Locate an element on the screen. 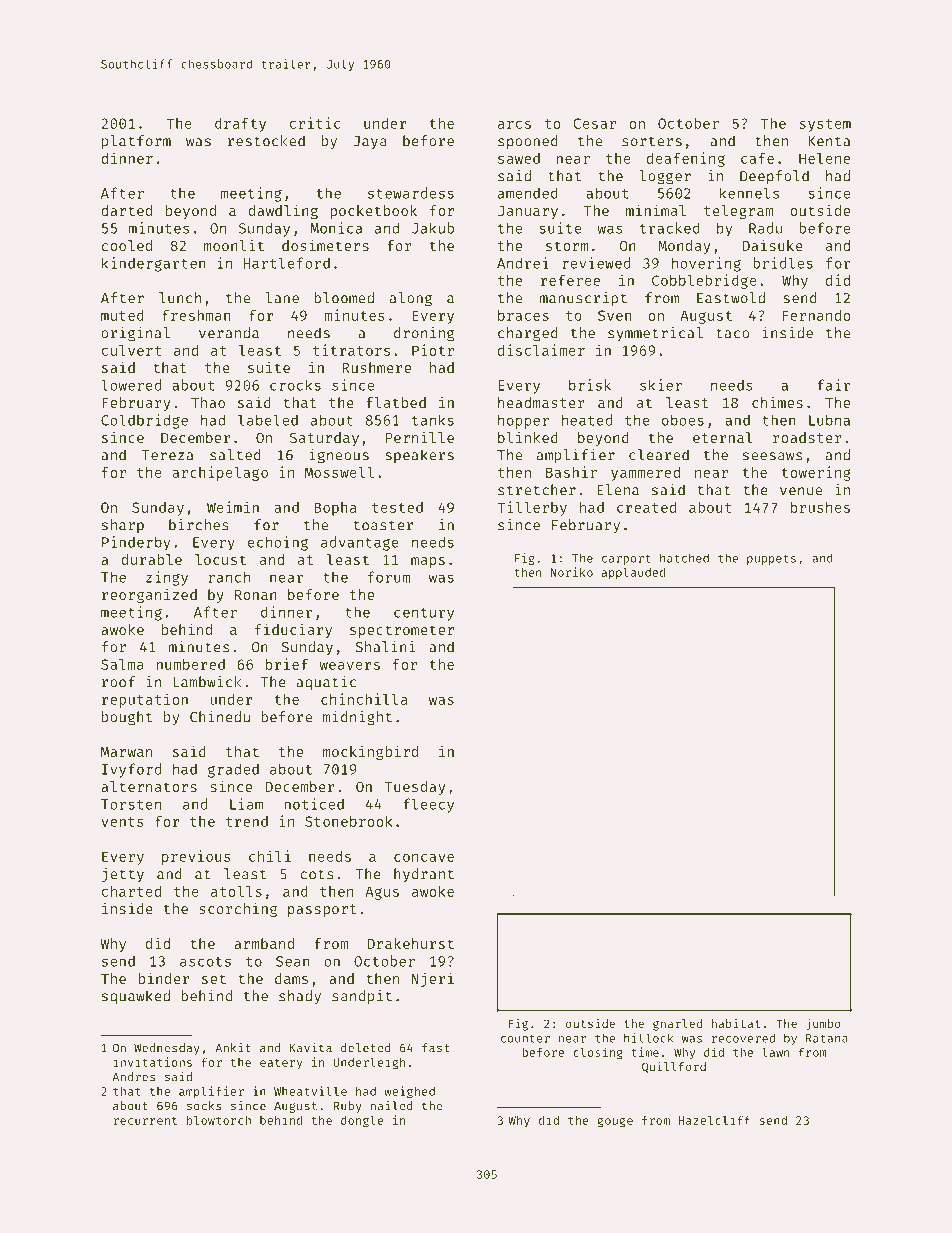 The image size is (952, 1233). habitat is located at coordinates (736, 1023).
